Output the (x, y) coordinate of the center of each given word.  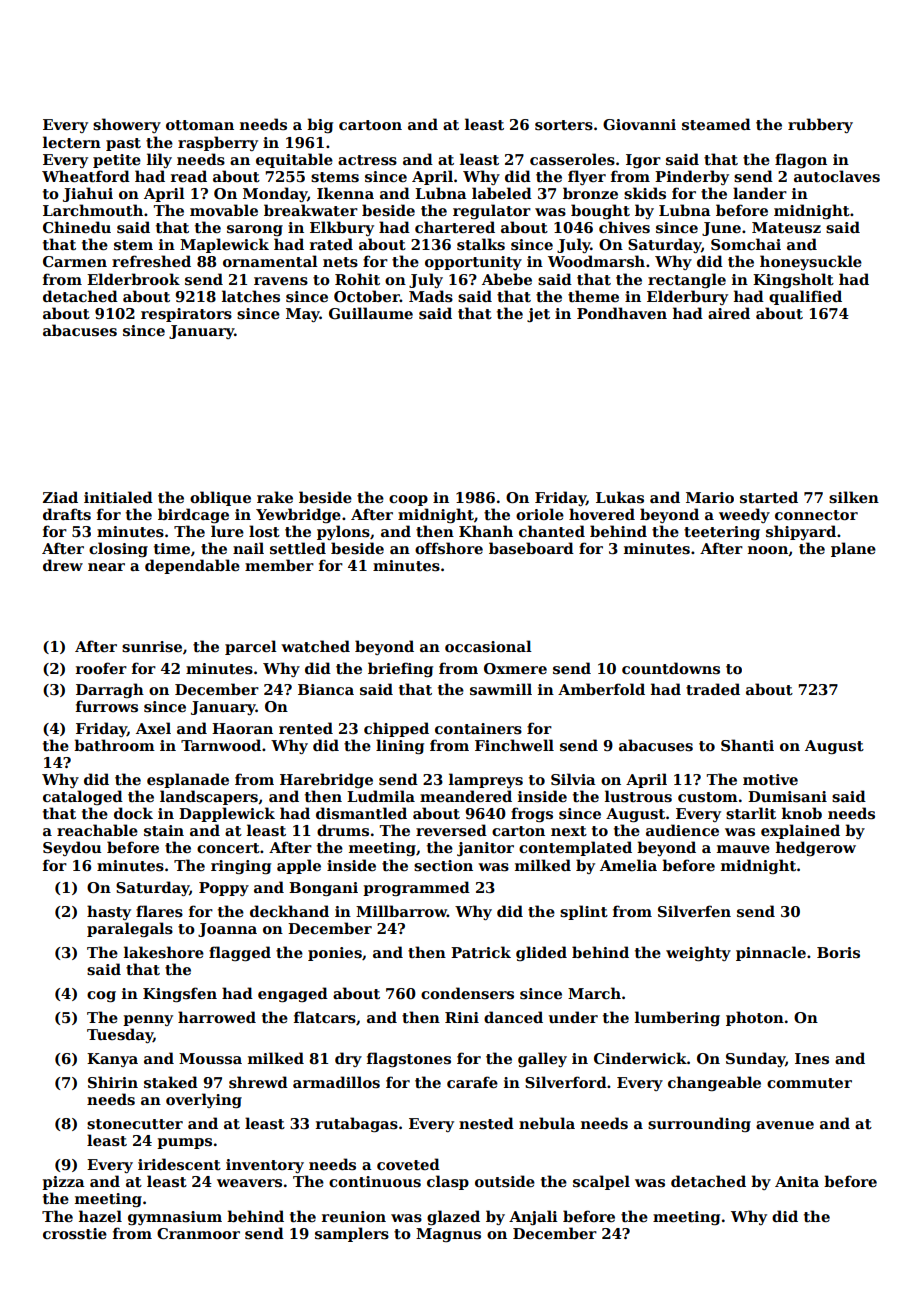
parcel (251, 647)
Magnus (448, 1235)
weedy (744, 515)
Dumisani (787, 797)
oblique (220, 498)
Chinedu (77, 227)
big (320, 125)
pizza (63, 1183)
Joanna (227, 930)
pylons (343, 532)
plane (853, 549)
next (569, 831)
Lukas (620, 497)
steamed (716, 124)
